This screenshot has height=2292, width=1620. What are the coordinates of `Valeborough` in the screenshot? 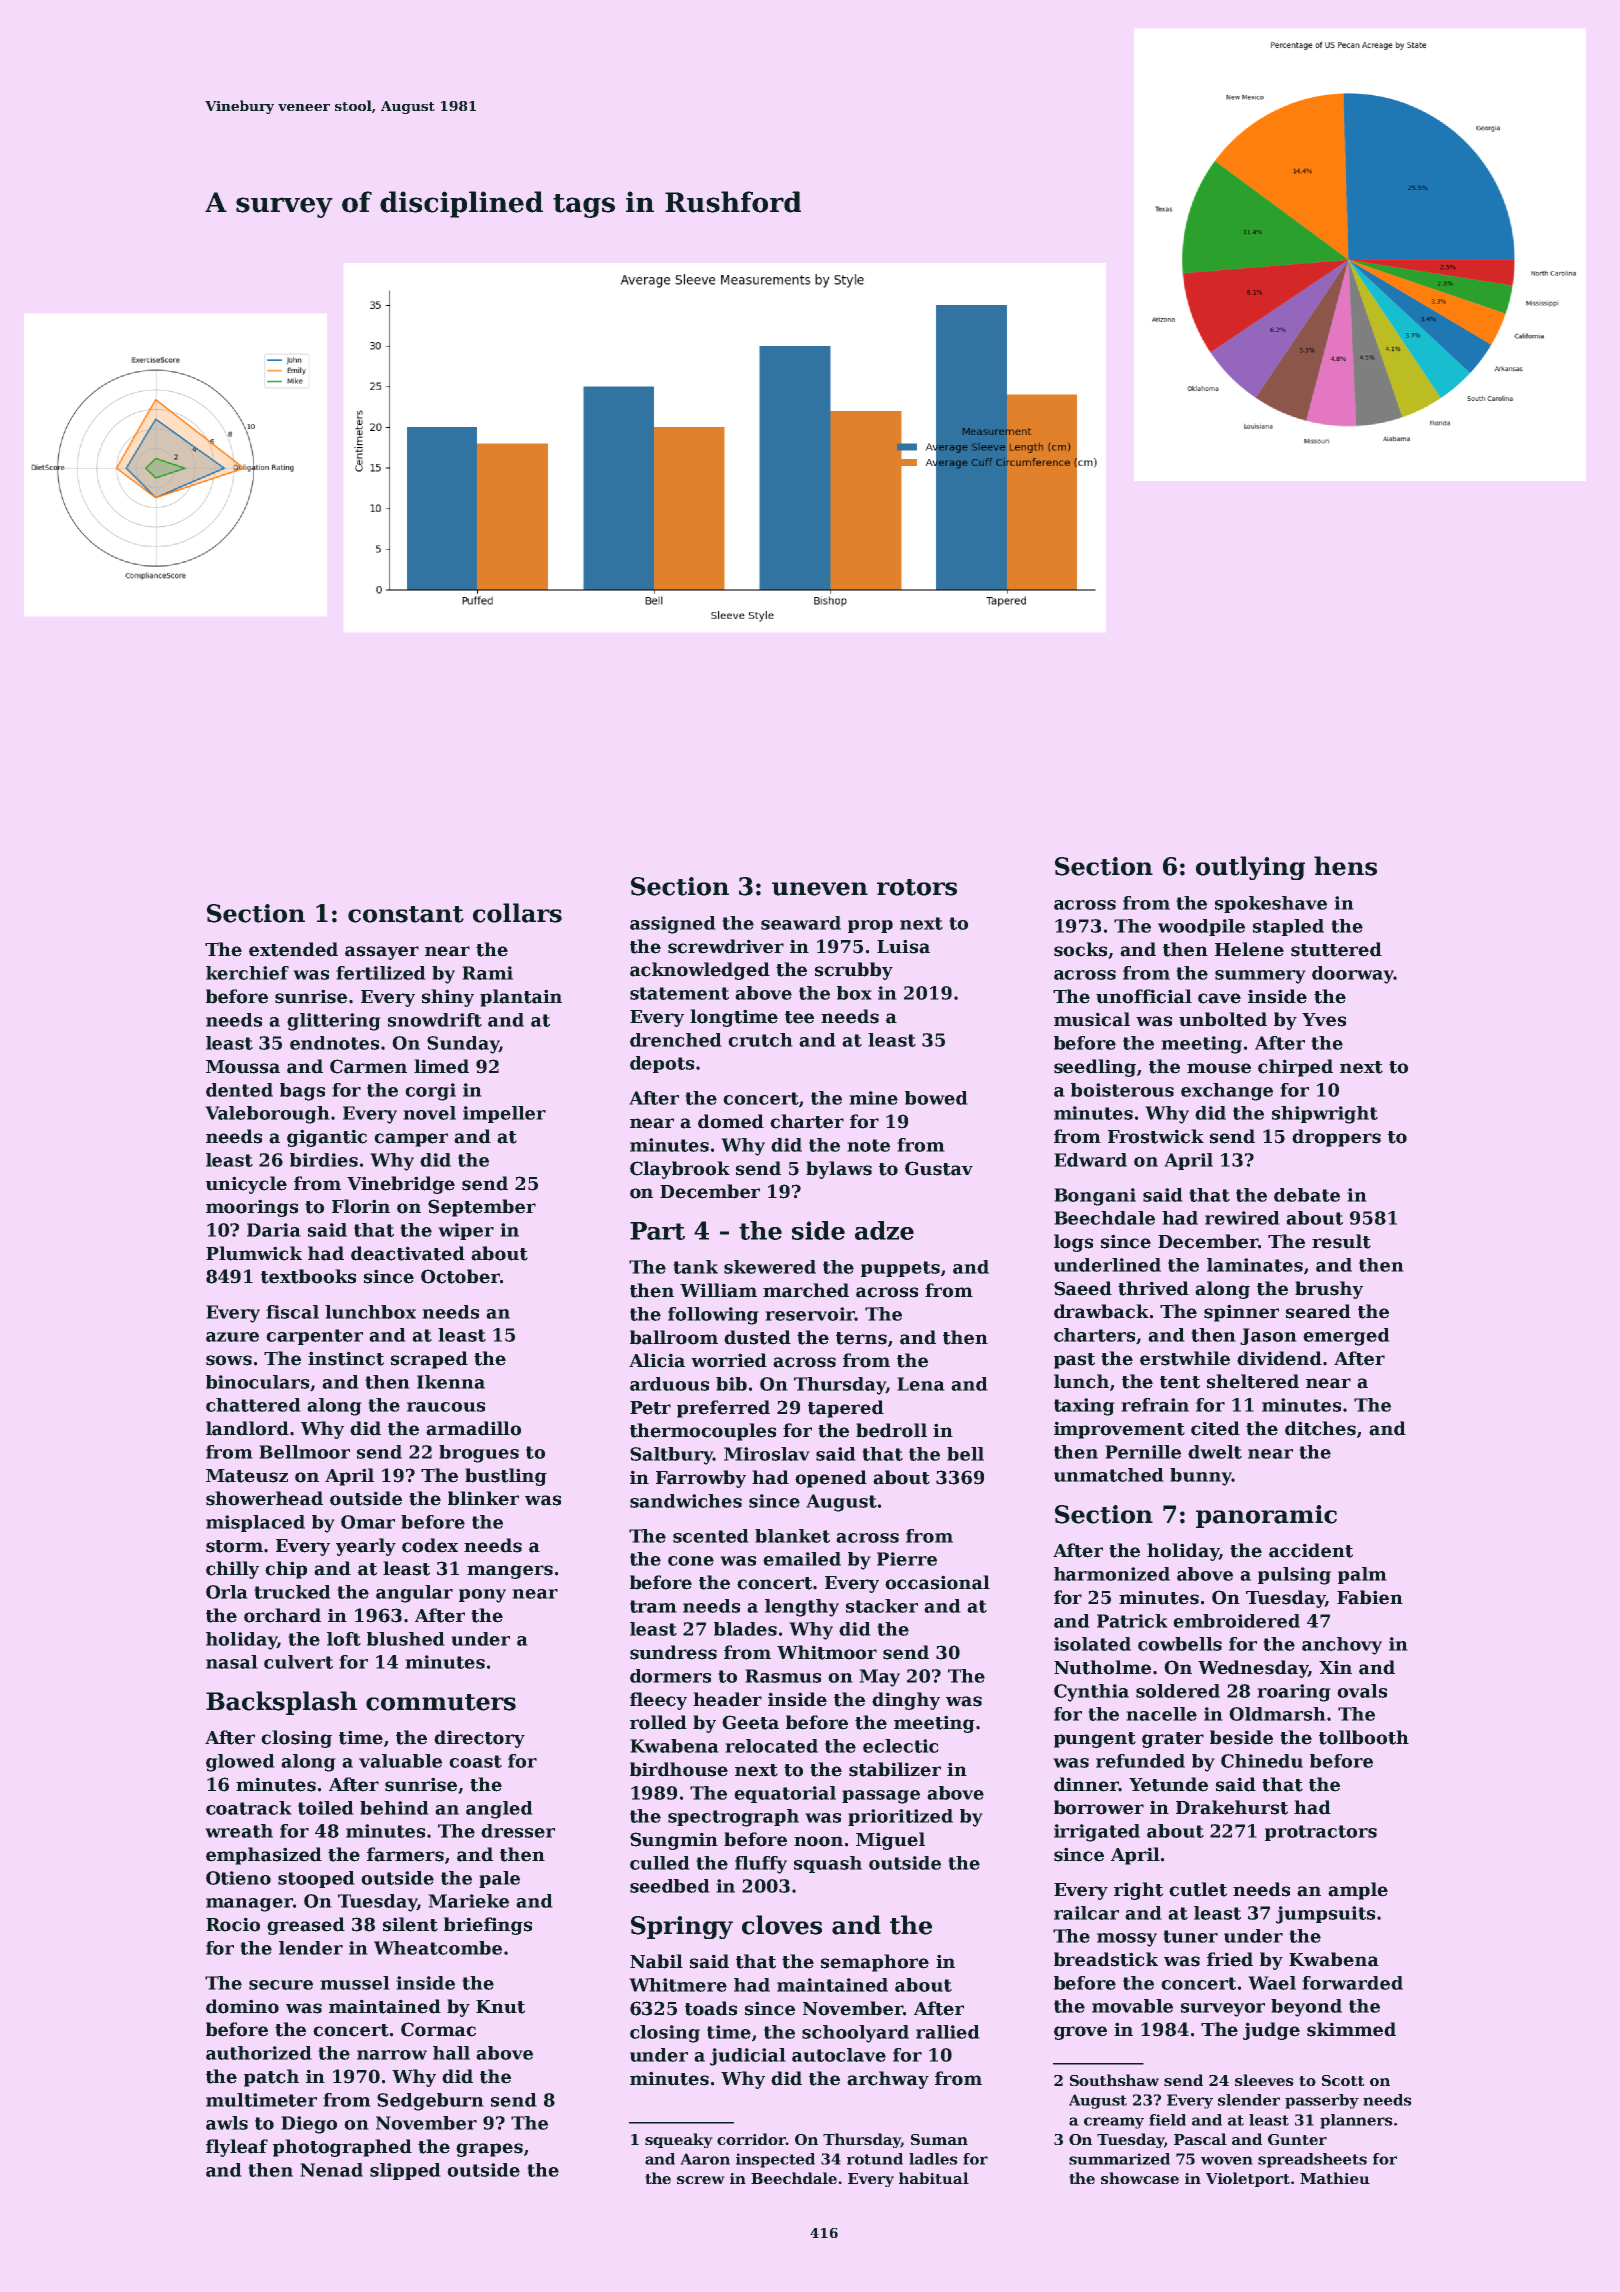 It's located at (267, 1115).
